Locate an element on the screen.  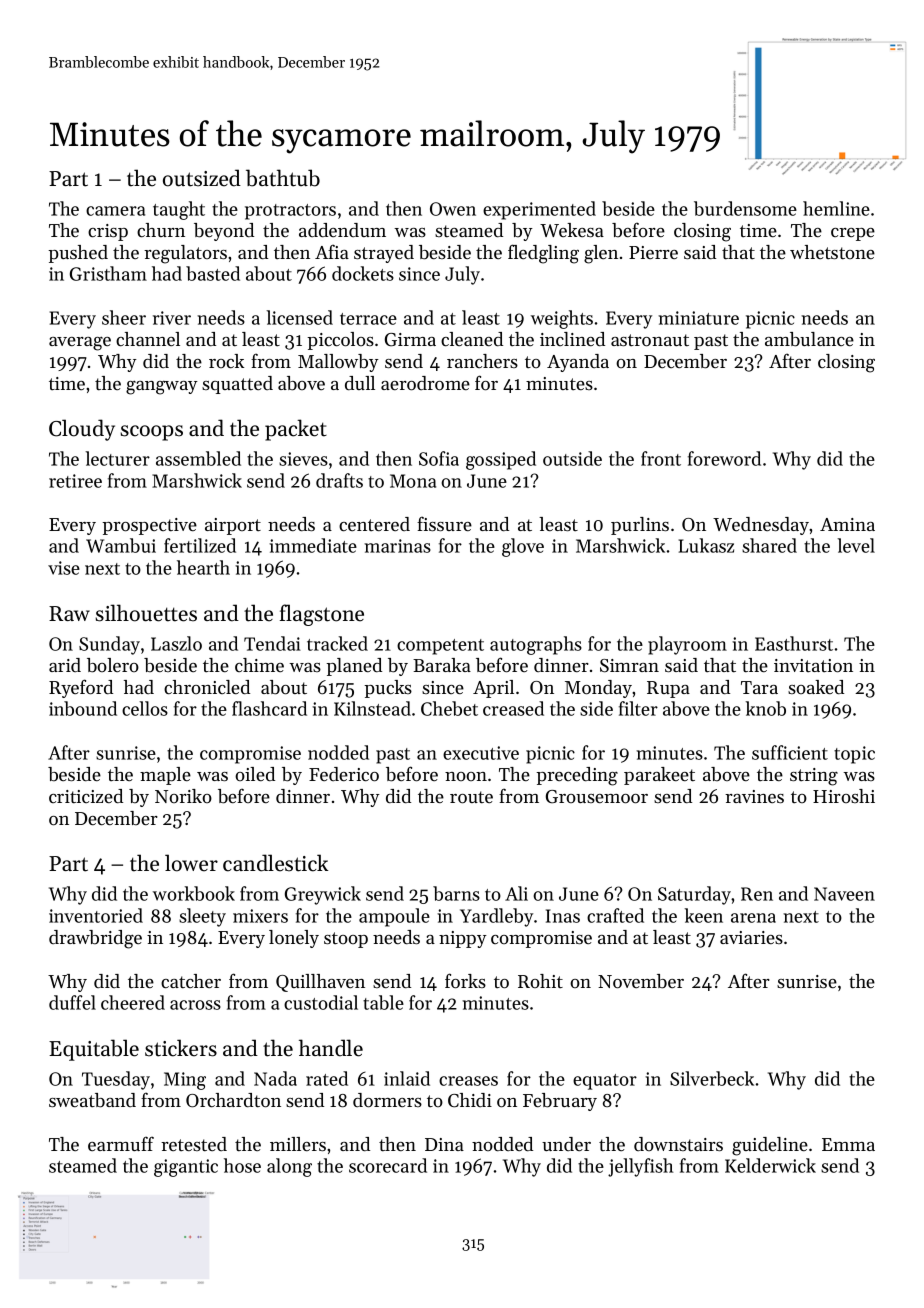
sweatband is located at coordinates (92, 1100).
